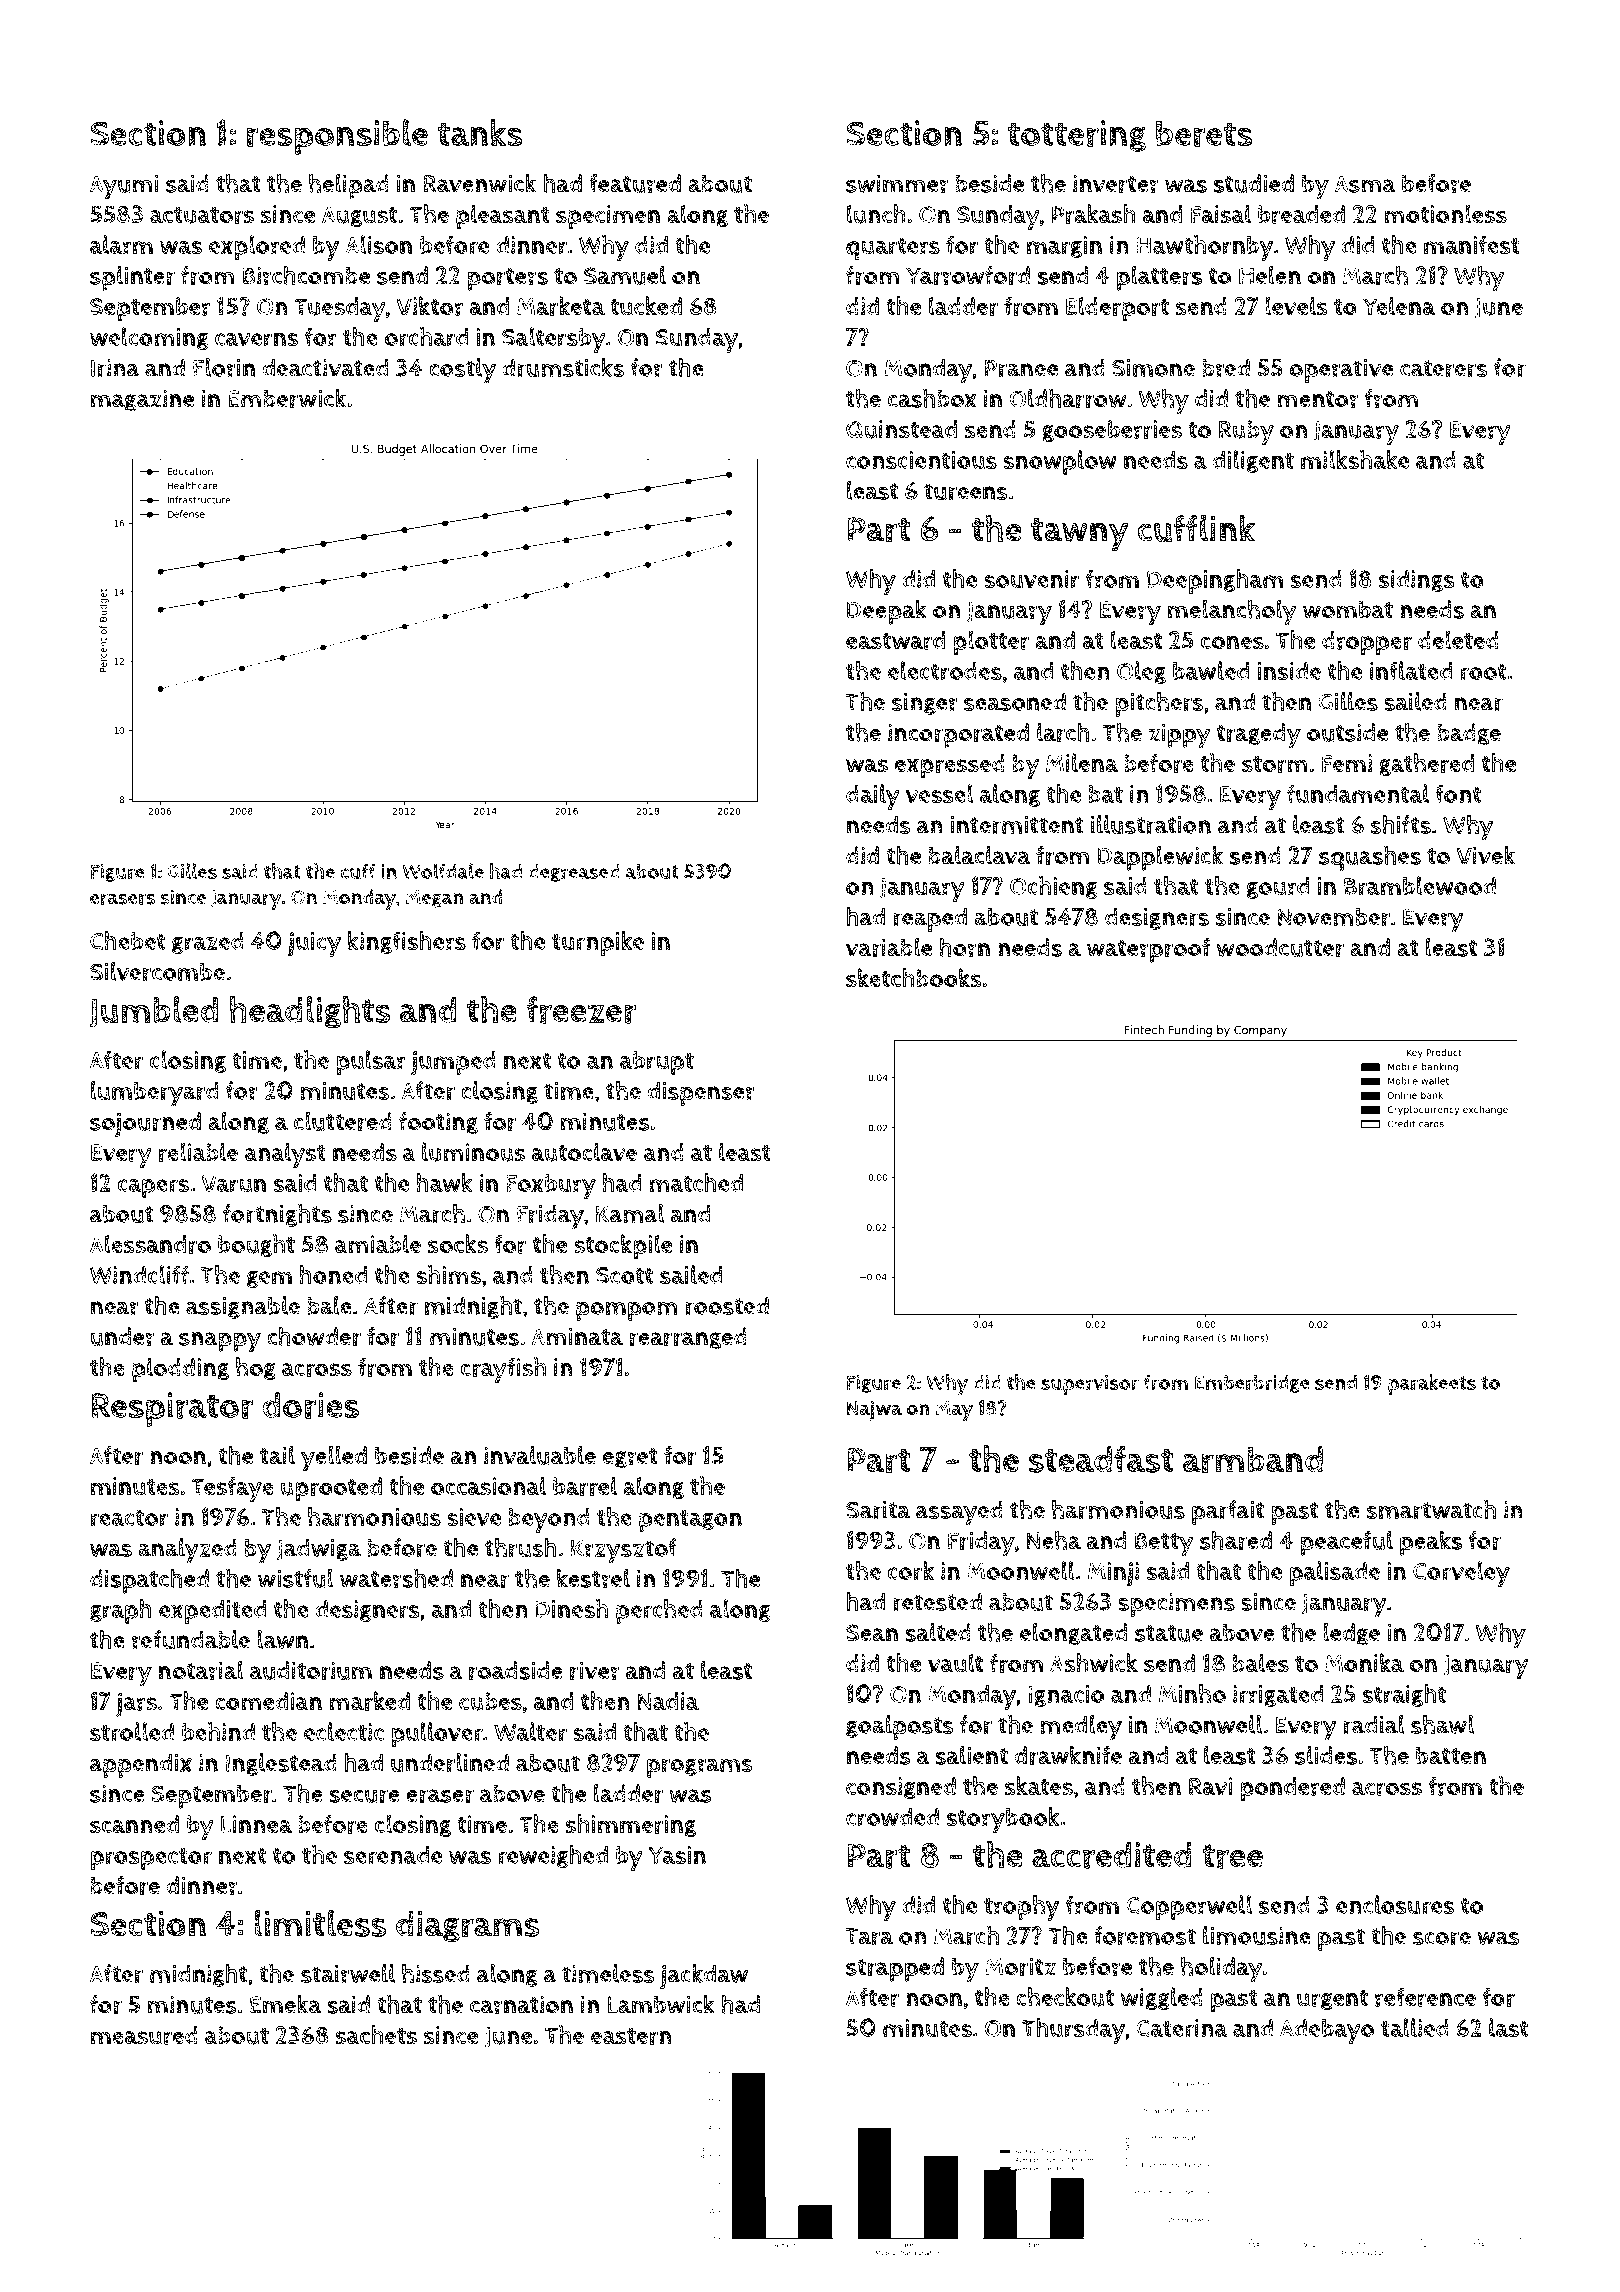  Describe the element at coordinates (1296, 306) in the page. I see `levels` at that location.
